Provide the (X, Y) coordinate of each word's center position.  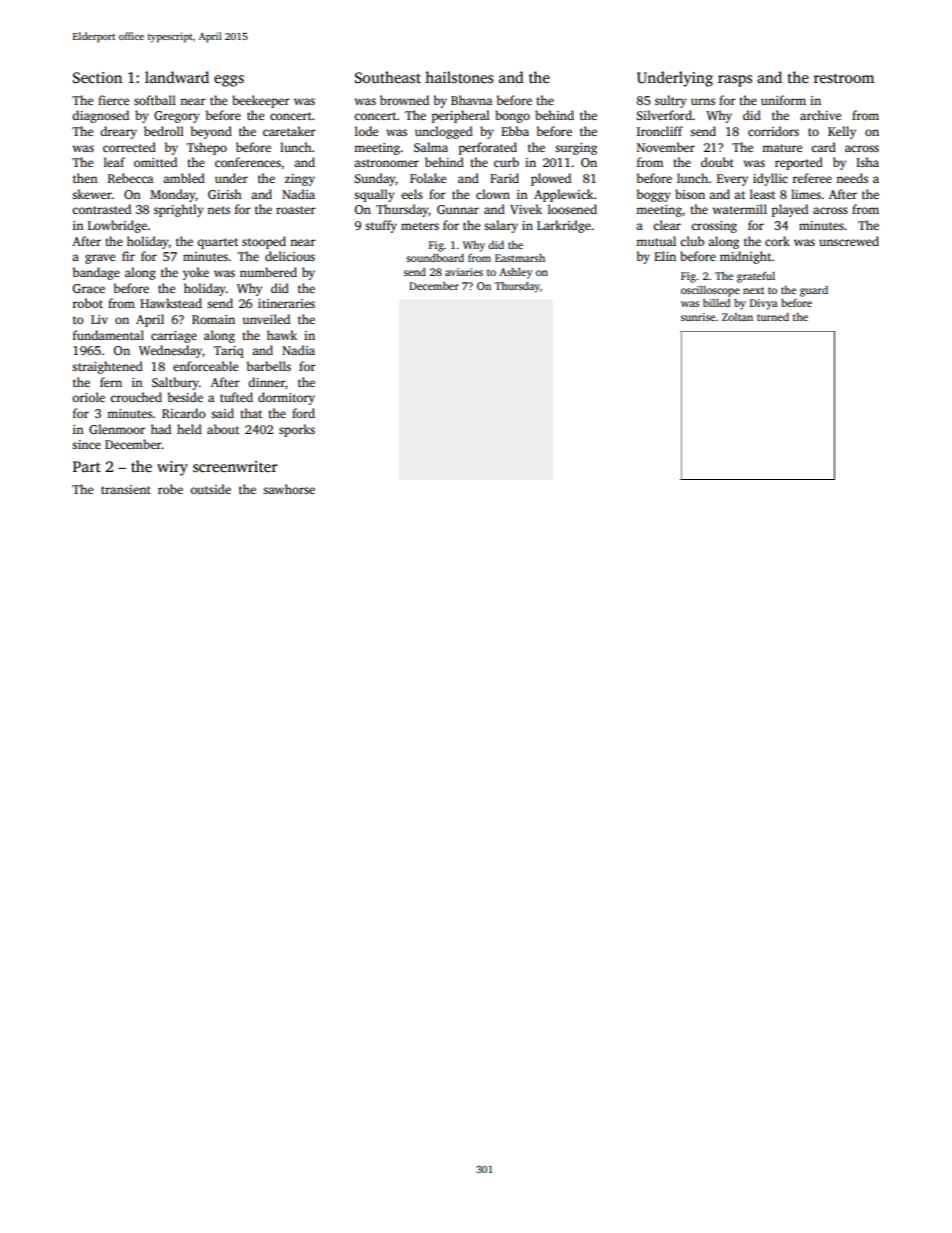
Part (87, 466)
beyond (211, 132)
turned (773, 317)
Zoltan (737, 317)
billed (716, 303)
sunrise (698, 317)
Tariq (229, 352)
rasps (735, 81)
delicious (290, 256)
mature (782, 148)
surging (576, 149)
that (251, 413)
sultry (671, 101)
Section (97, 78)
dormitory (286, 398)
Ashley (515, 273)
